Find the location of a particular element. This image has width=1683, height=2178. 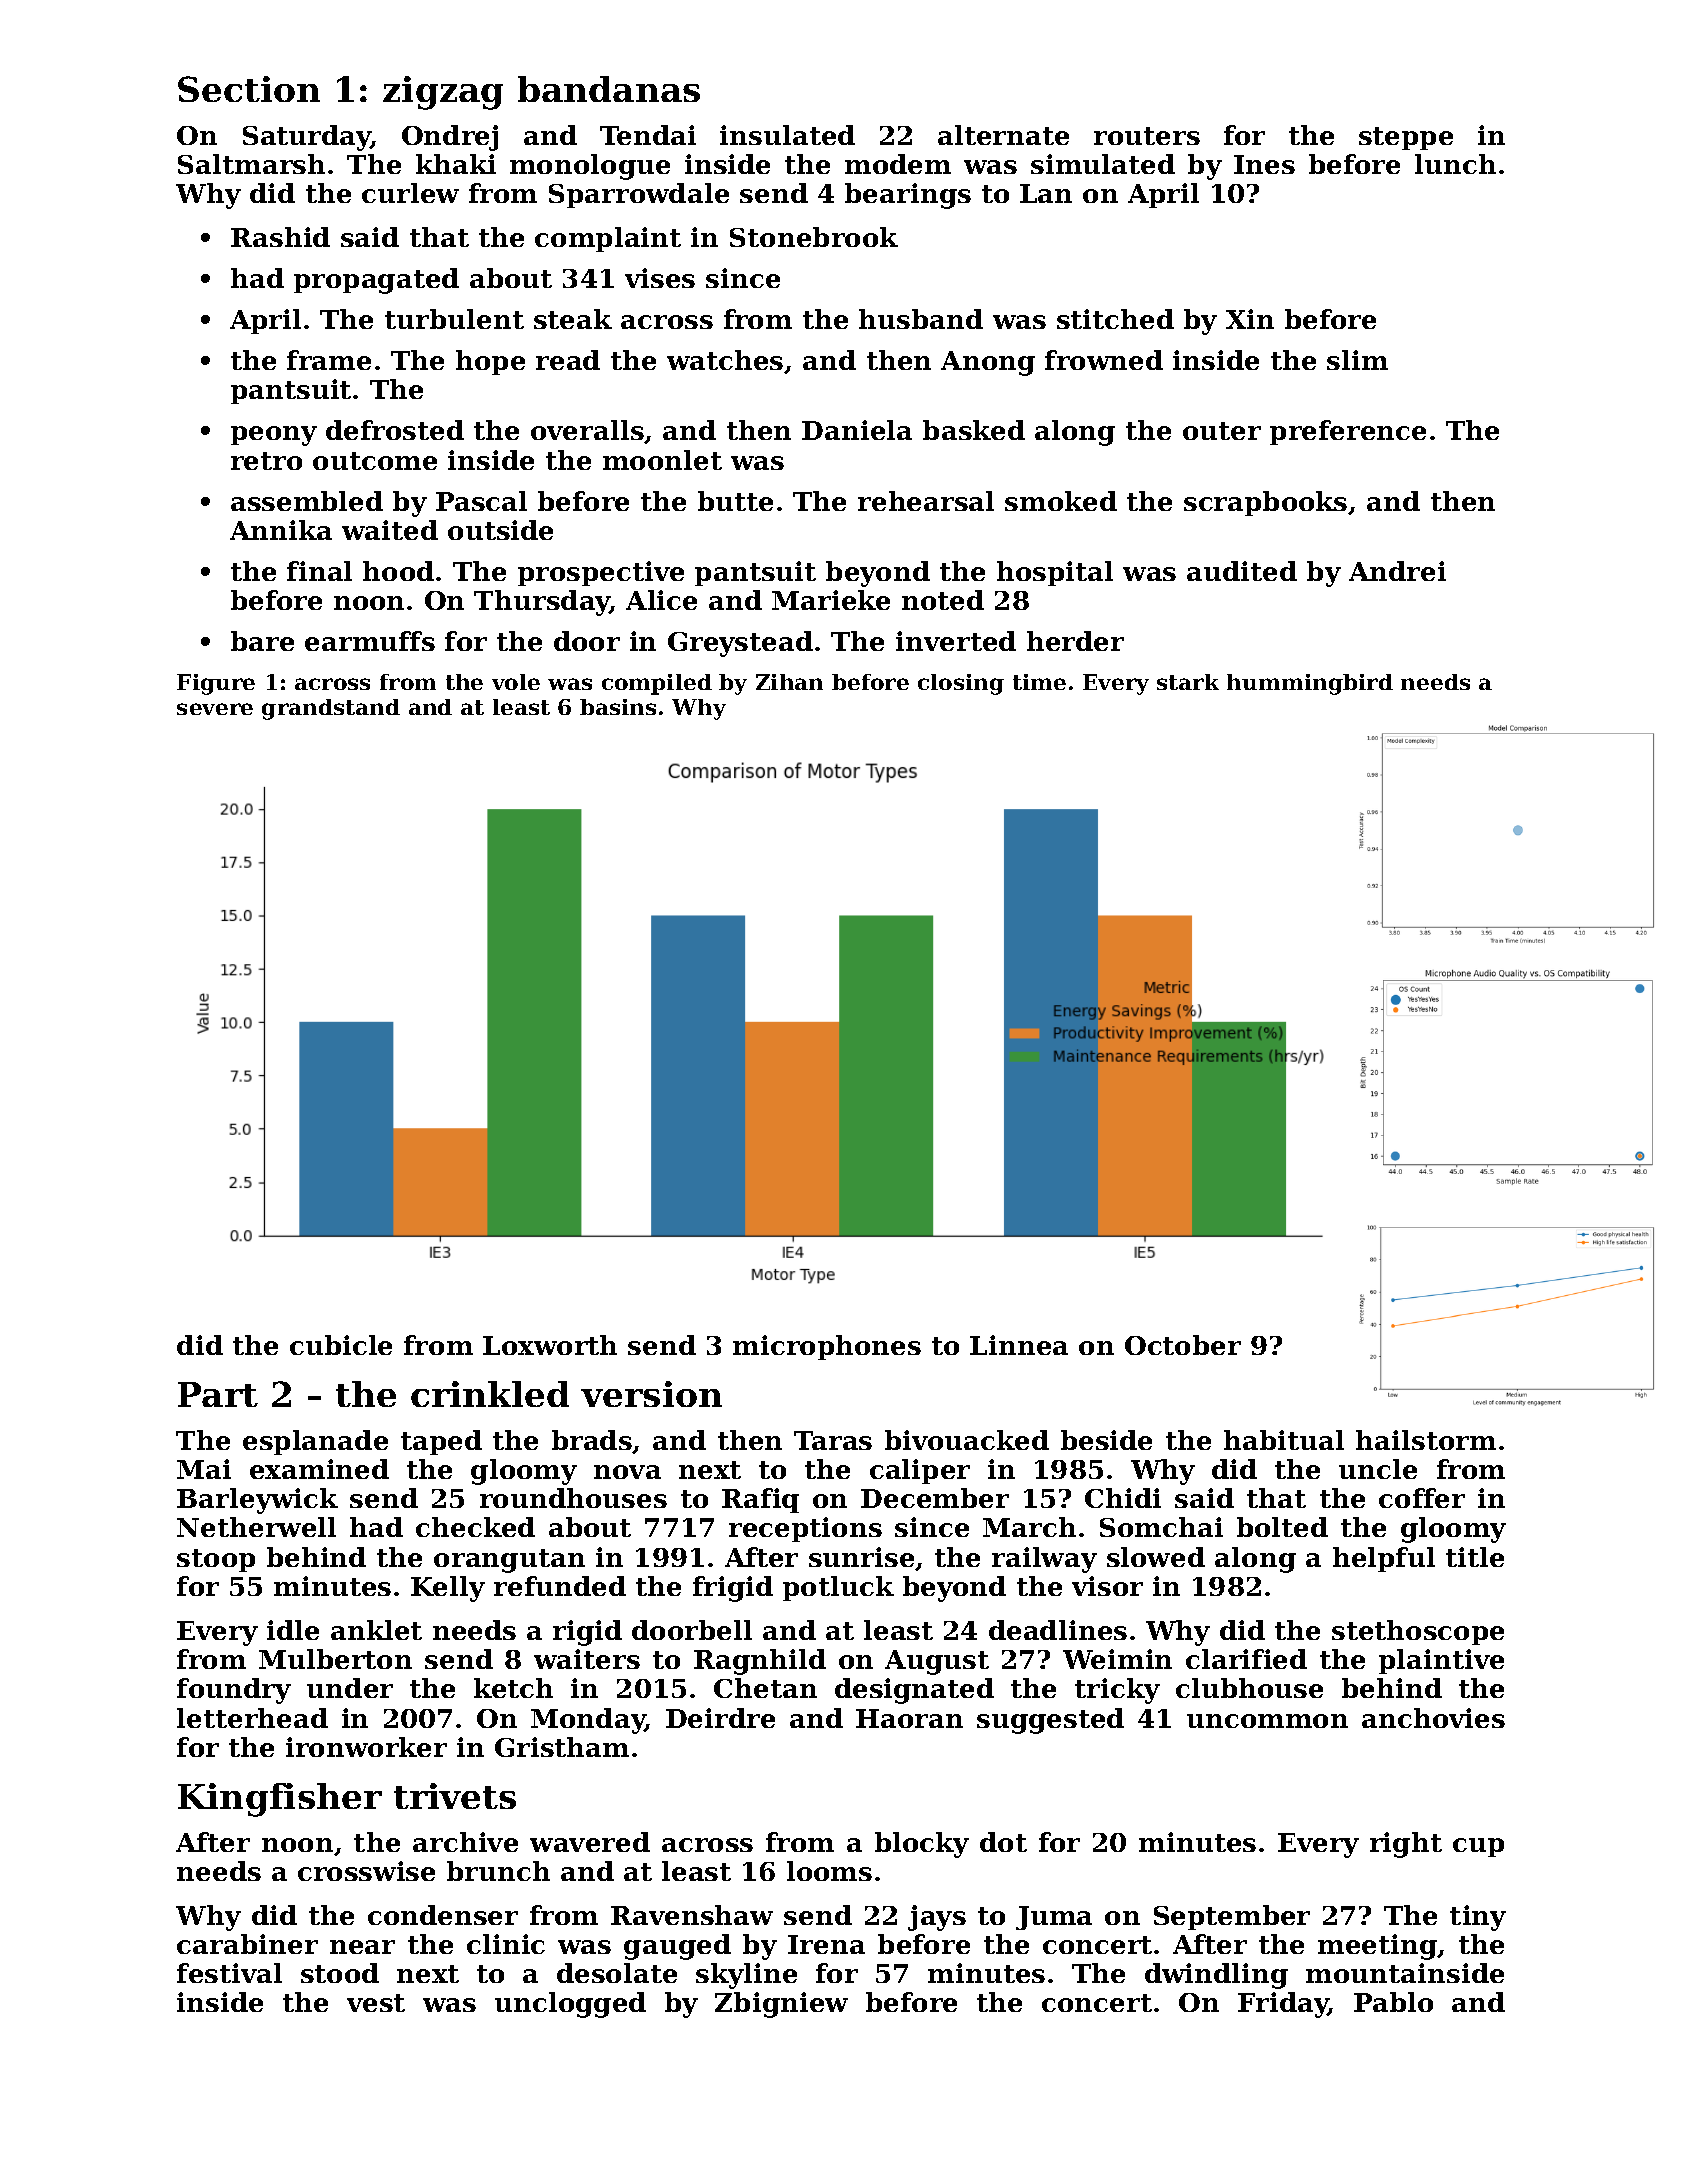

zigzag is located at coordinates (443, 93).
